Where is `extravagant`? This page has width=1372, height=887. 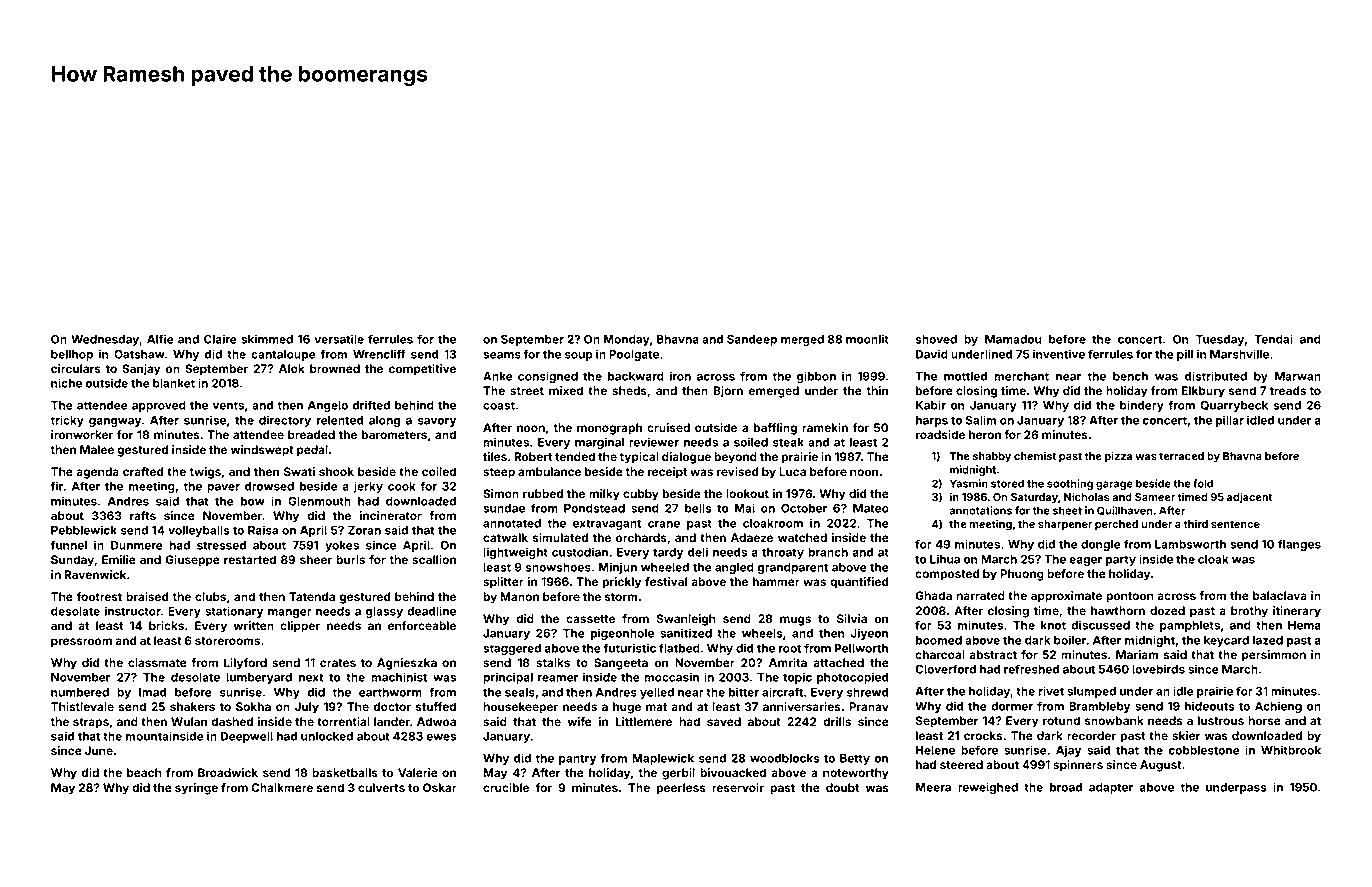
extravagant is located at coordinates (607, 524).
